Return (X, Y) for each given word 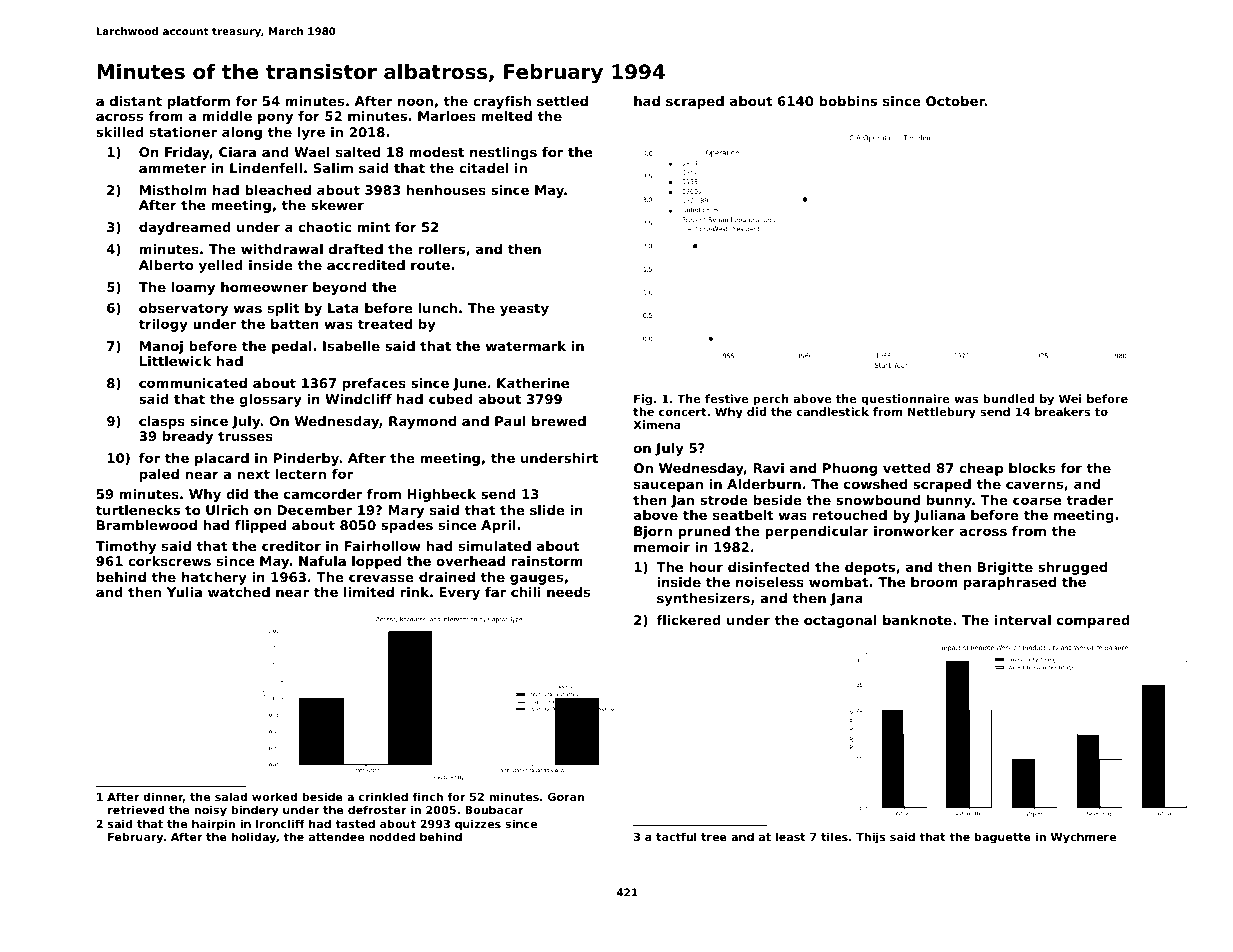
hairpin (213, 825)
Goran (566, 797)
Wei (1070, 398)
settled (562, 101)
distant (136, 101)
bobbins (848, 101)
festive (727, 398)
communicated (193, 383)
